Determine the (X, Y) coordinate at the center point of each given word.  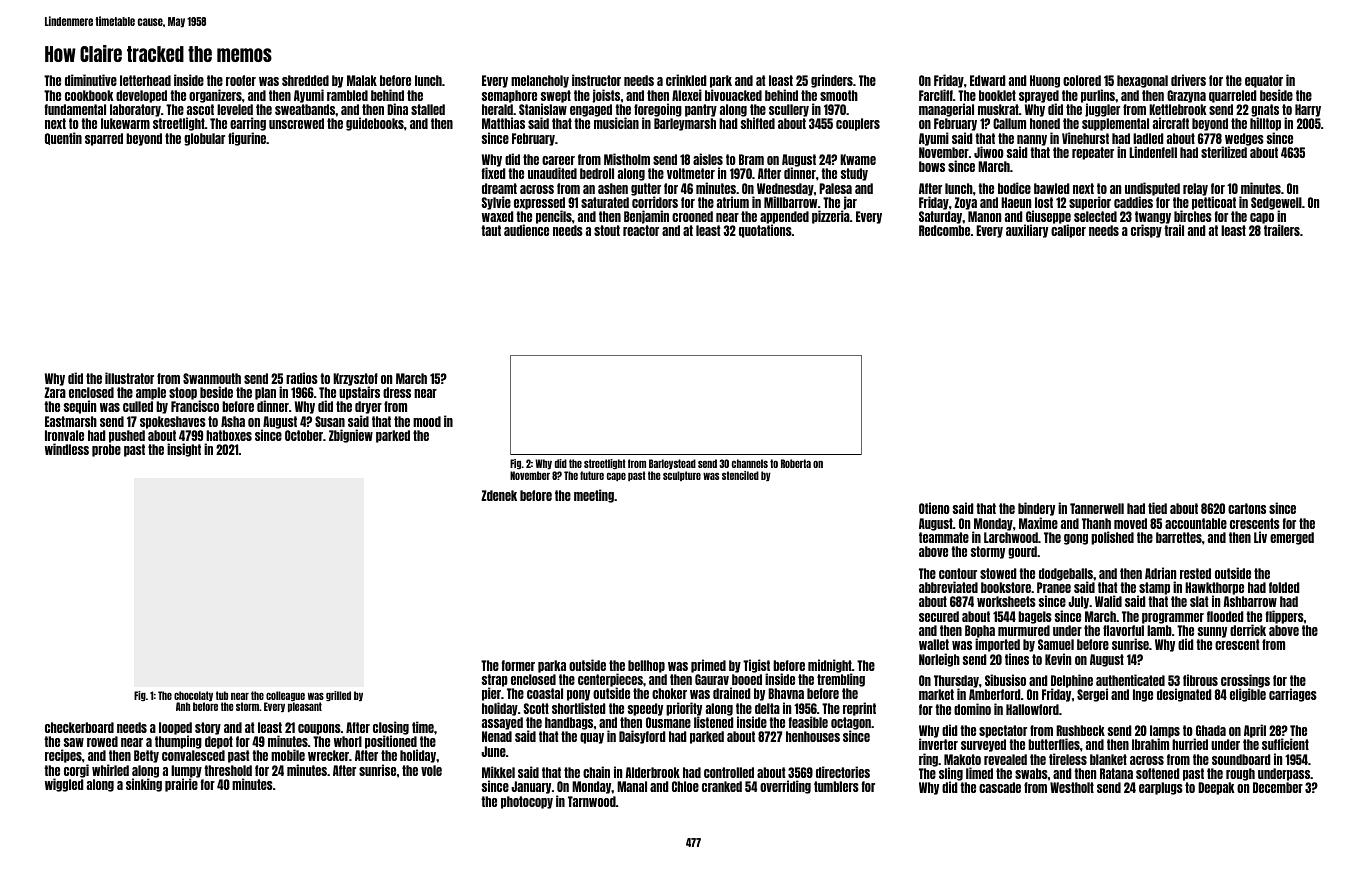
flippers (1284, 617)
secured (939, 616)
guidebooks (375, 124)
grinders (832, 81)
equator (1264, 81)
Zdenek (499, 495)
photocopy (527, 802)
